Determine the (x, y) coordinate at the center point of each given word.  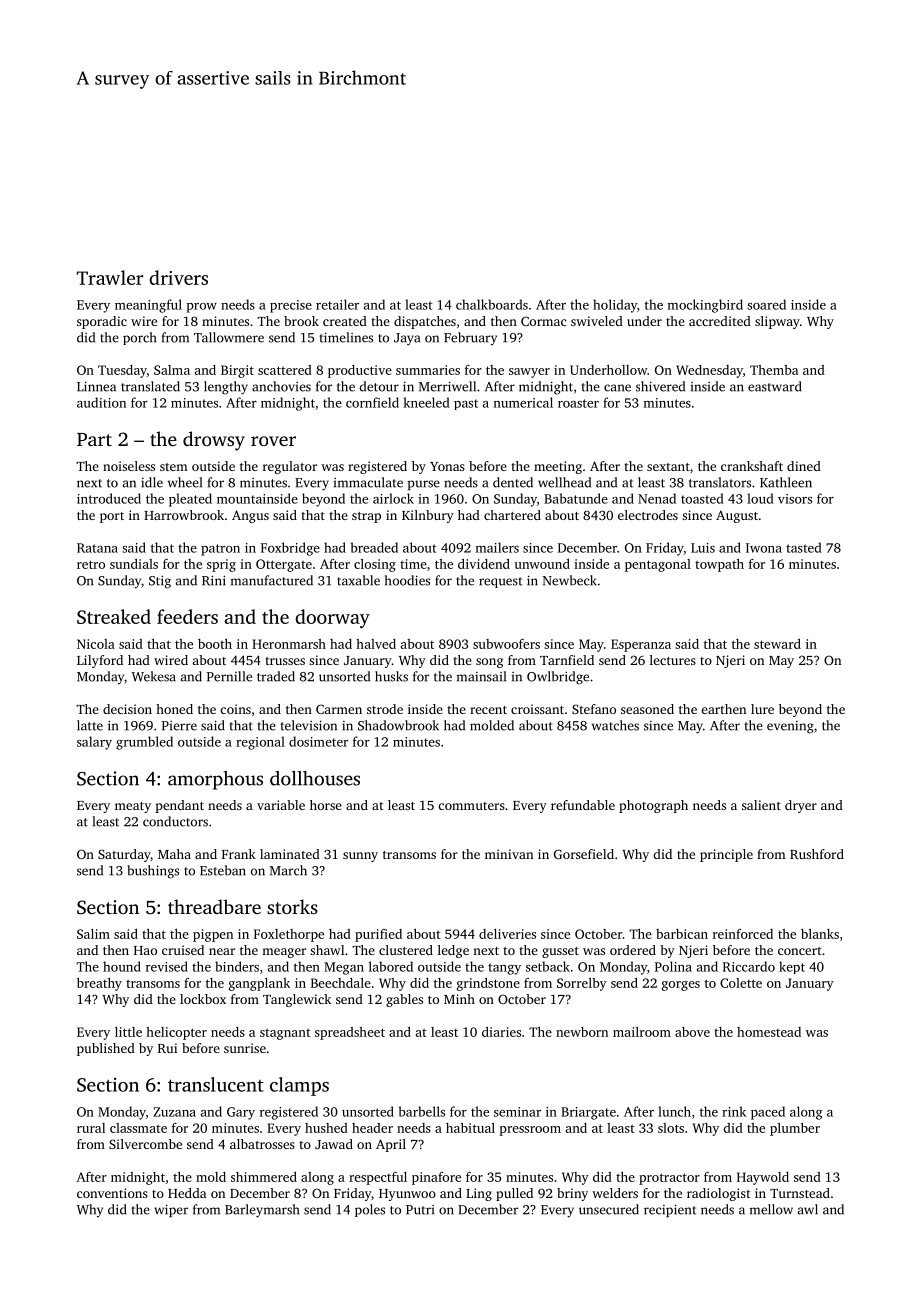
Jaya (407, 339)
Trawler (110, 277)
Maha (174, 854)
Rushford (817, 854)
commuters (472, 806)
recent (488, 710)
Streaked (114, 616)
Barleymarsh (262, 1211)
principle (726, 855)
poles (370, 1210)
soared (766, 304)
